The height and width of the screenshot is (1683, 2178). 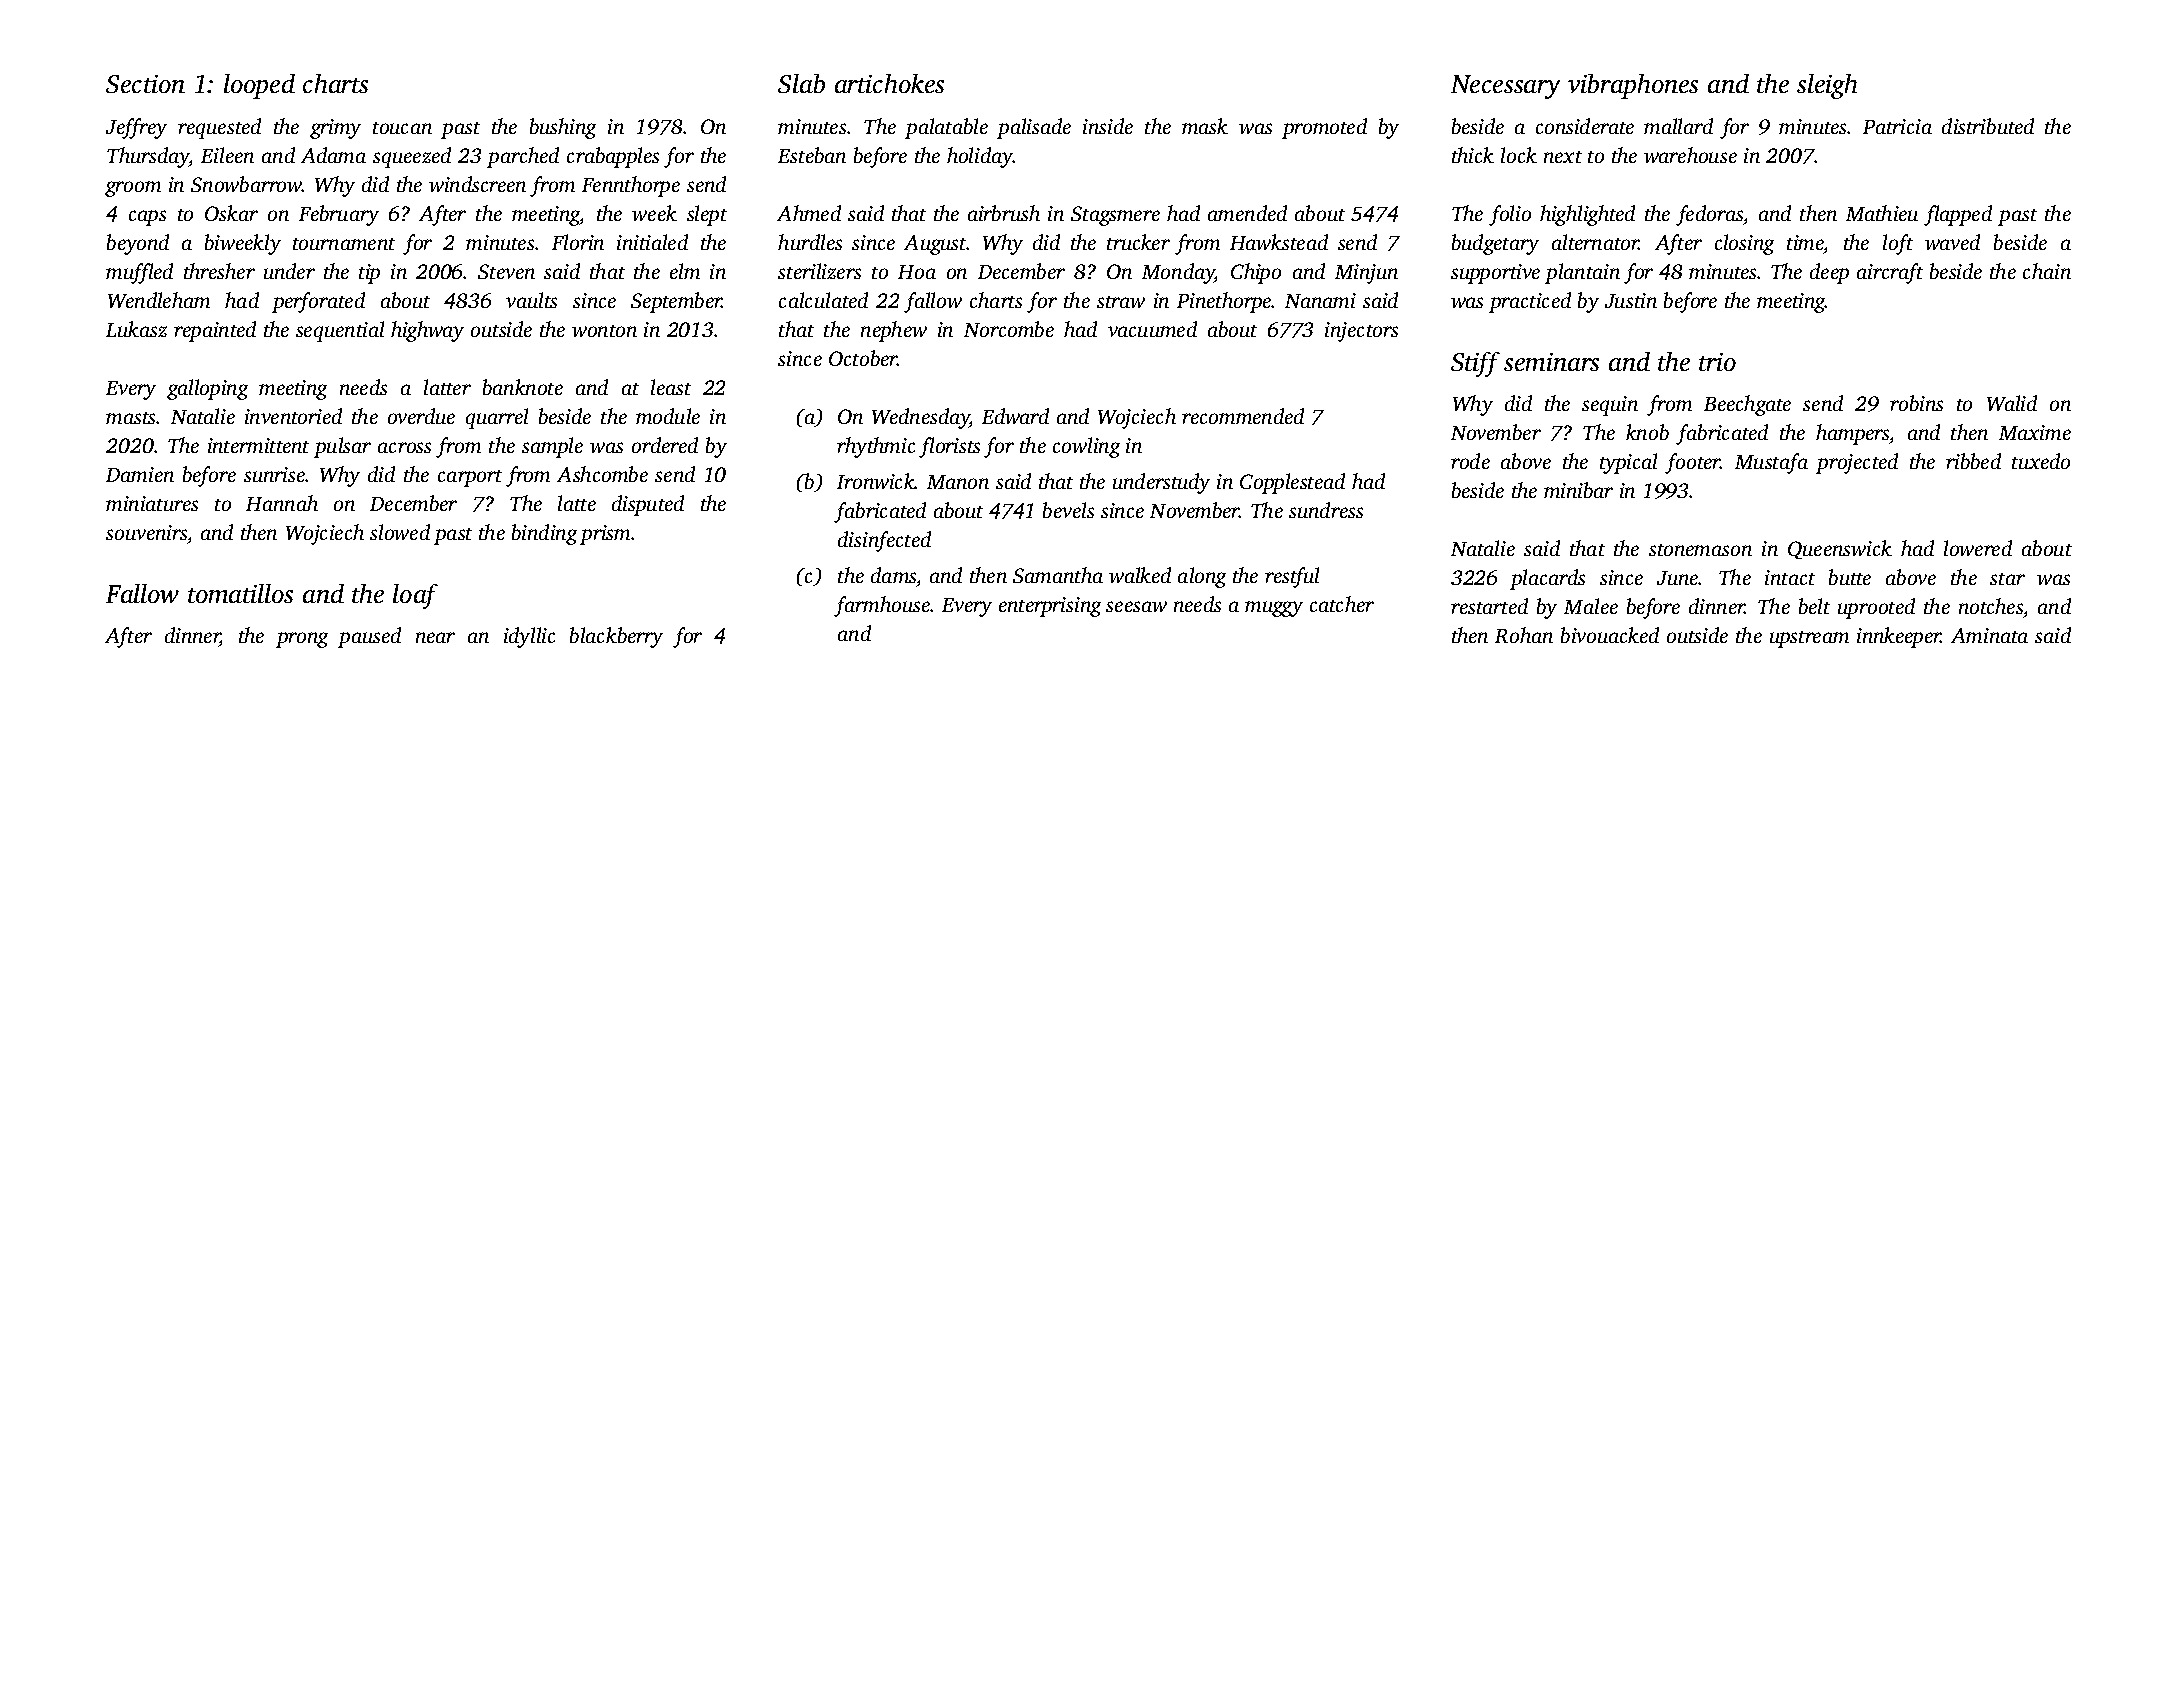 I want to click on trio, so click(x=1717, y=362).
